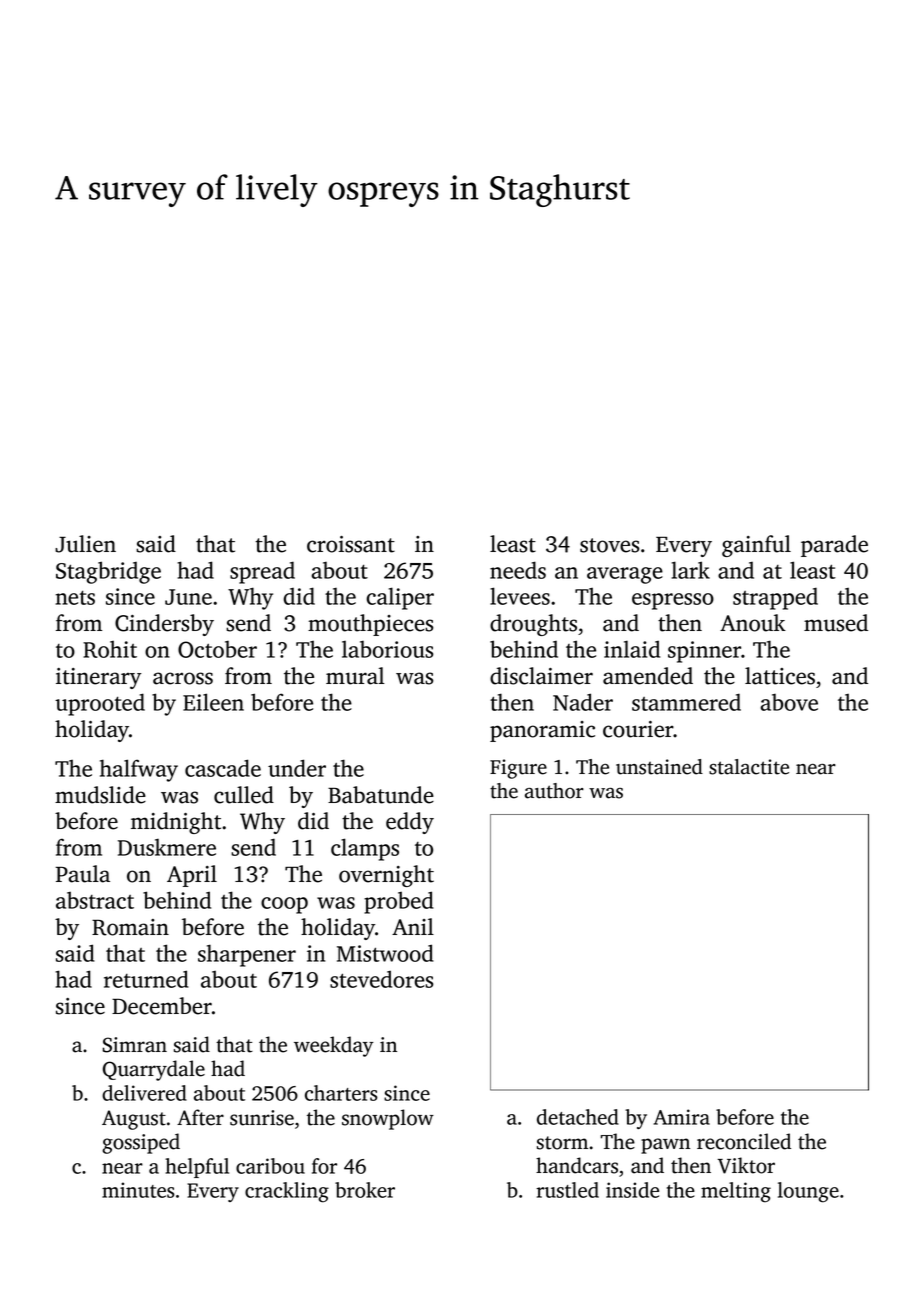 Image resolution: width=924 pixels, height=1311 pixels. I want to click on midnight, so click(176, 823).
